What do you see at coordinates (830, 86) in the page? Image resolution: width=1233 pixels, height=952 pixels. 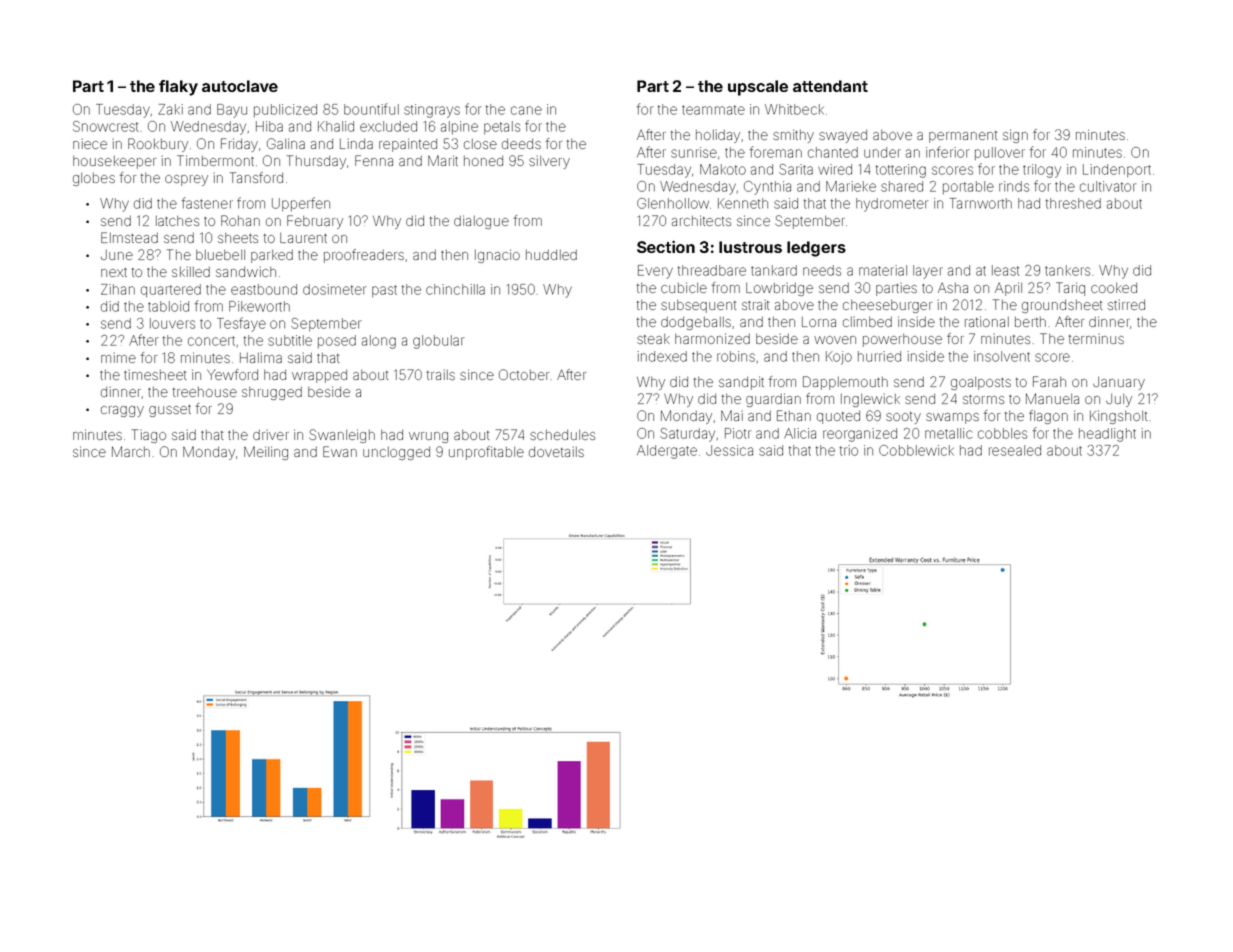 I see `attendant` at bounding box center [830, 86].
